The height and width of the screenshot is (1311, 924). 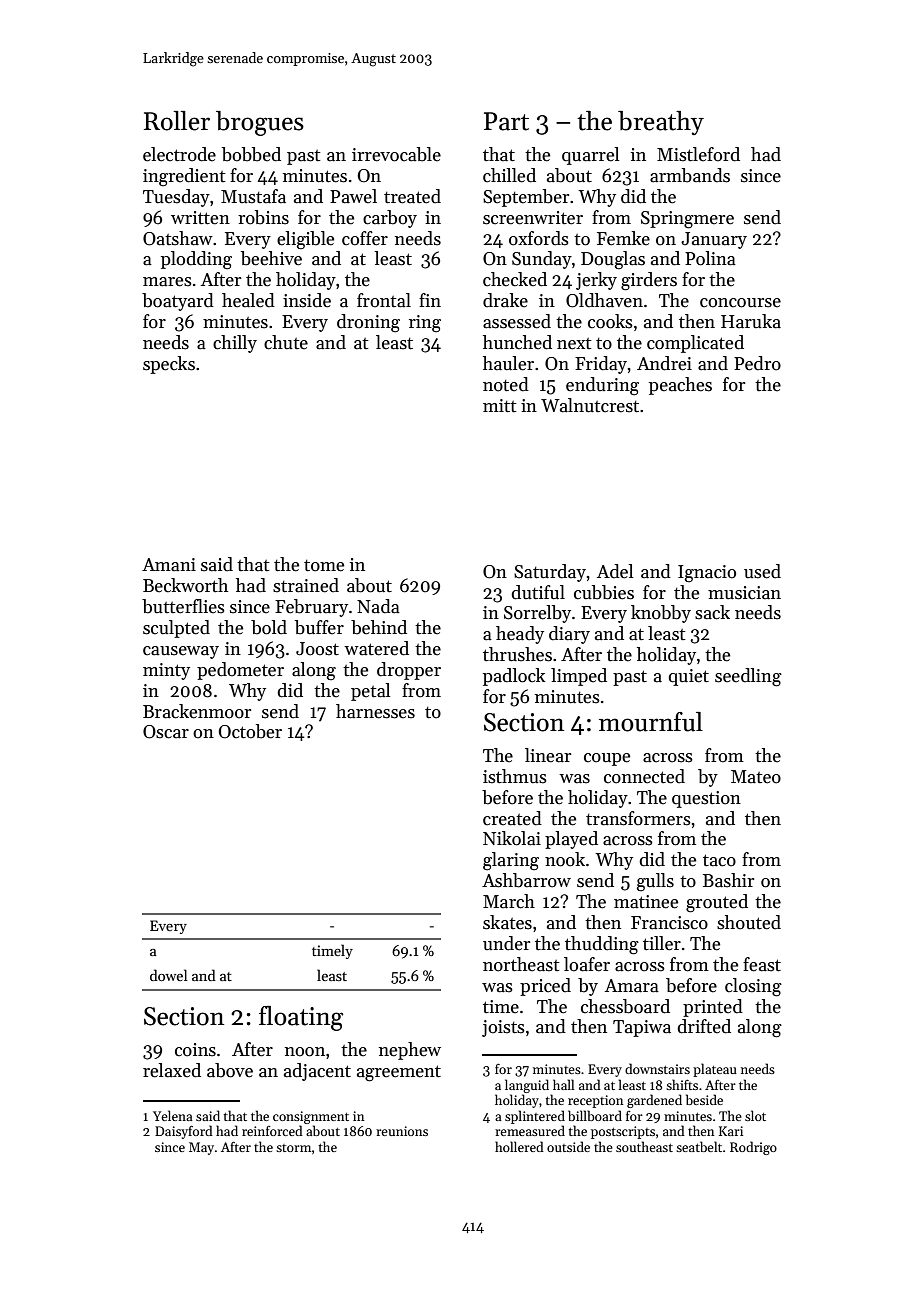 What do you see at coordinates (184, 1132) in the screenshot?
I see `Daisyford` at bounding box center [184, 1132].
